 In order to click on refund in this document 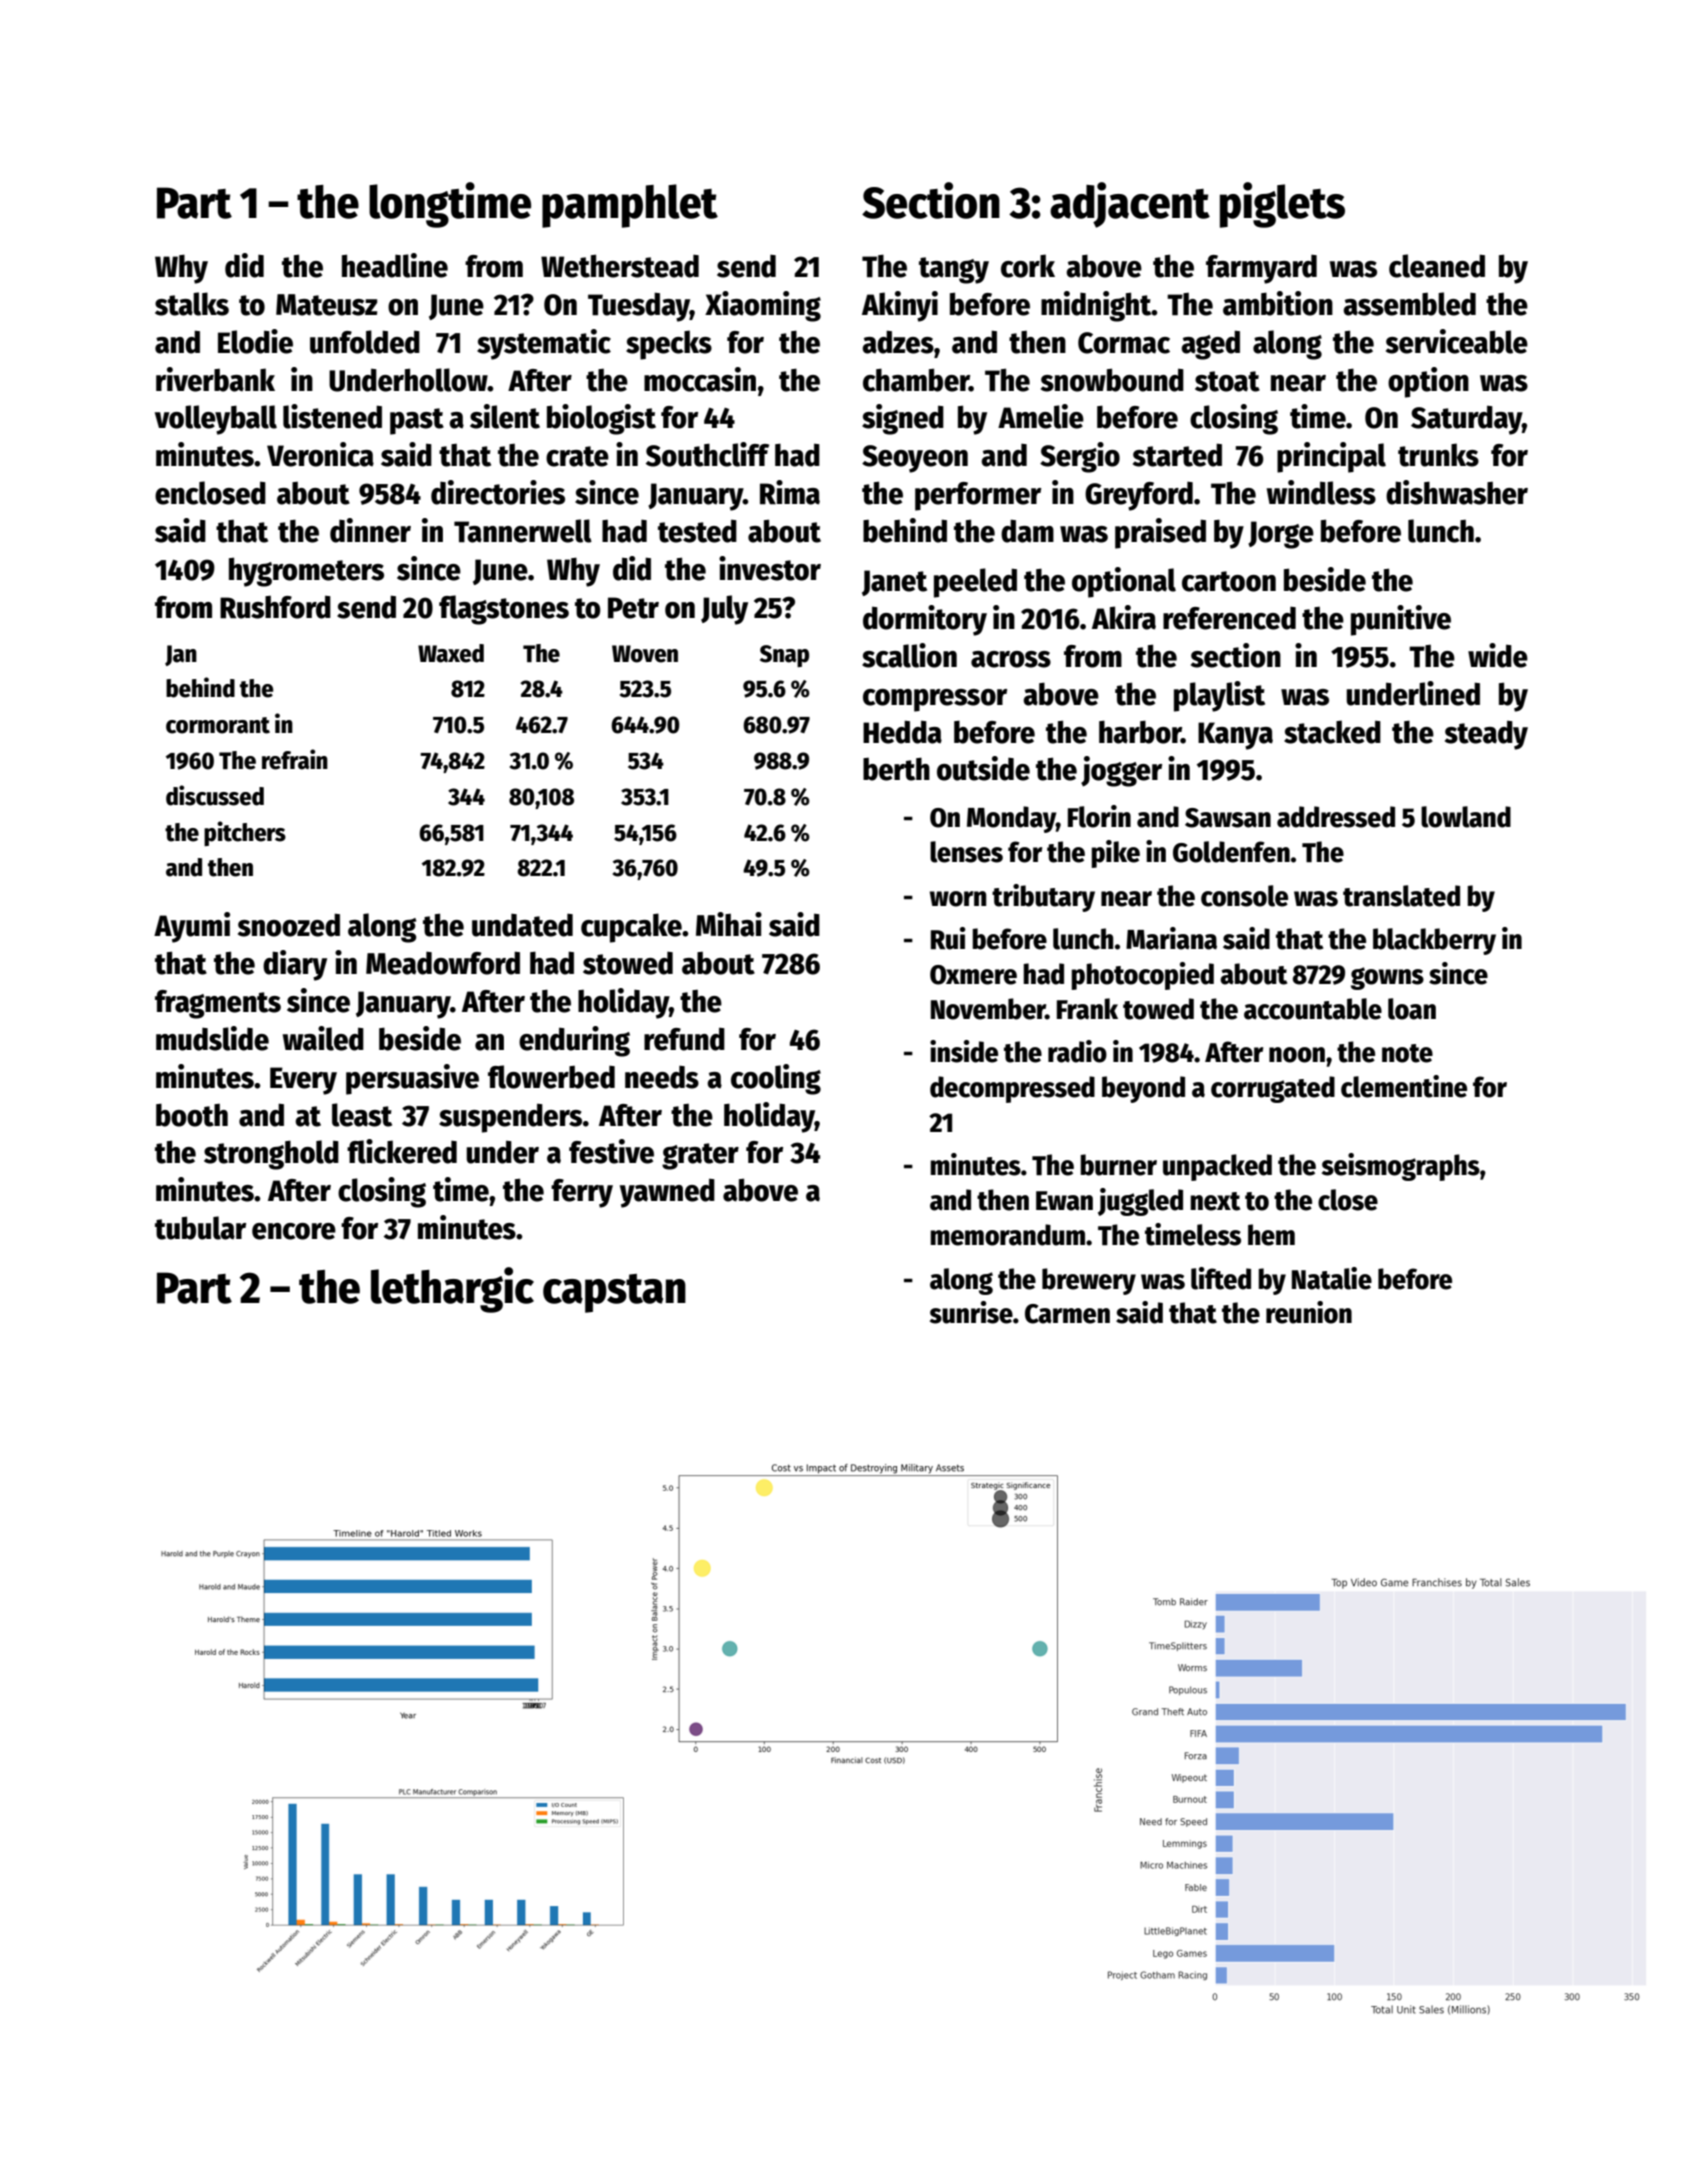, I will do `click(684, 1039)`.
